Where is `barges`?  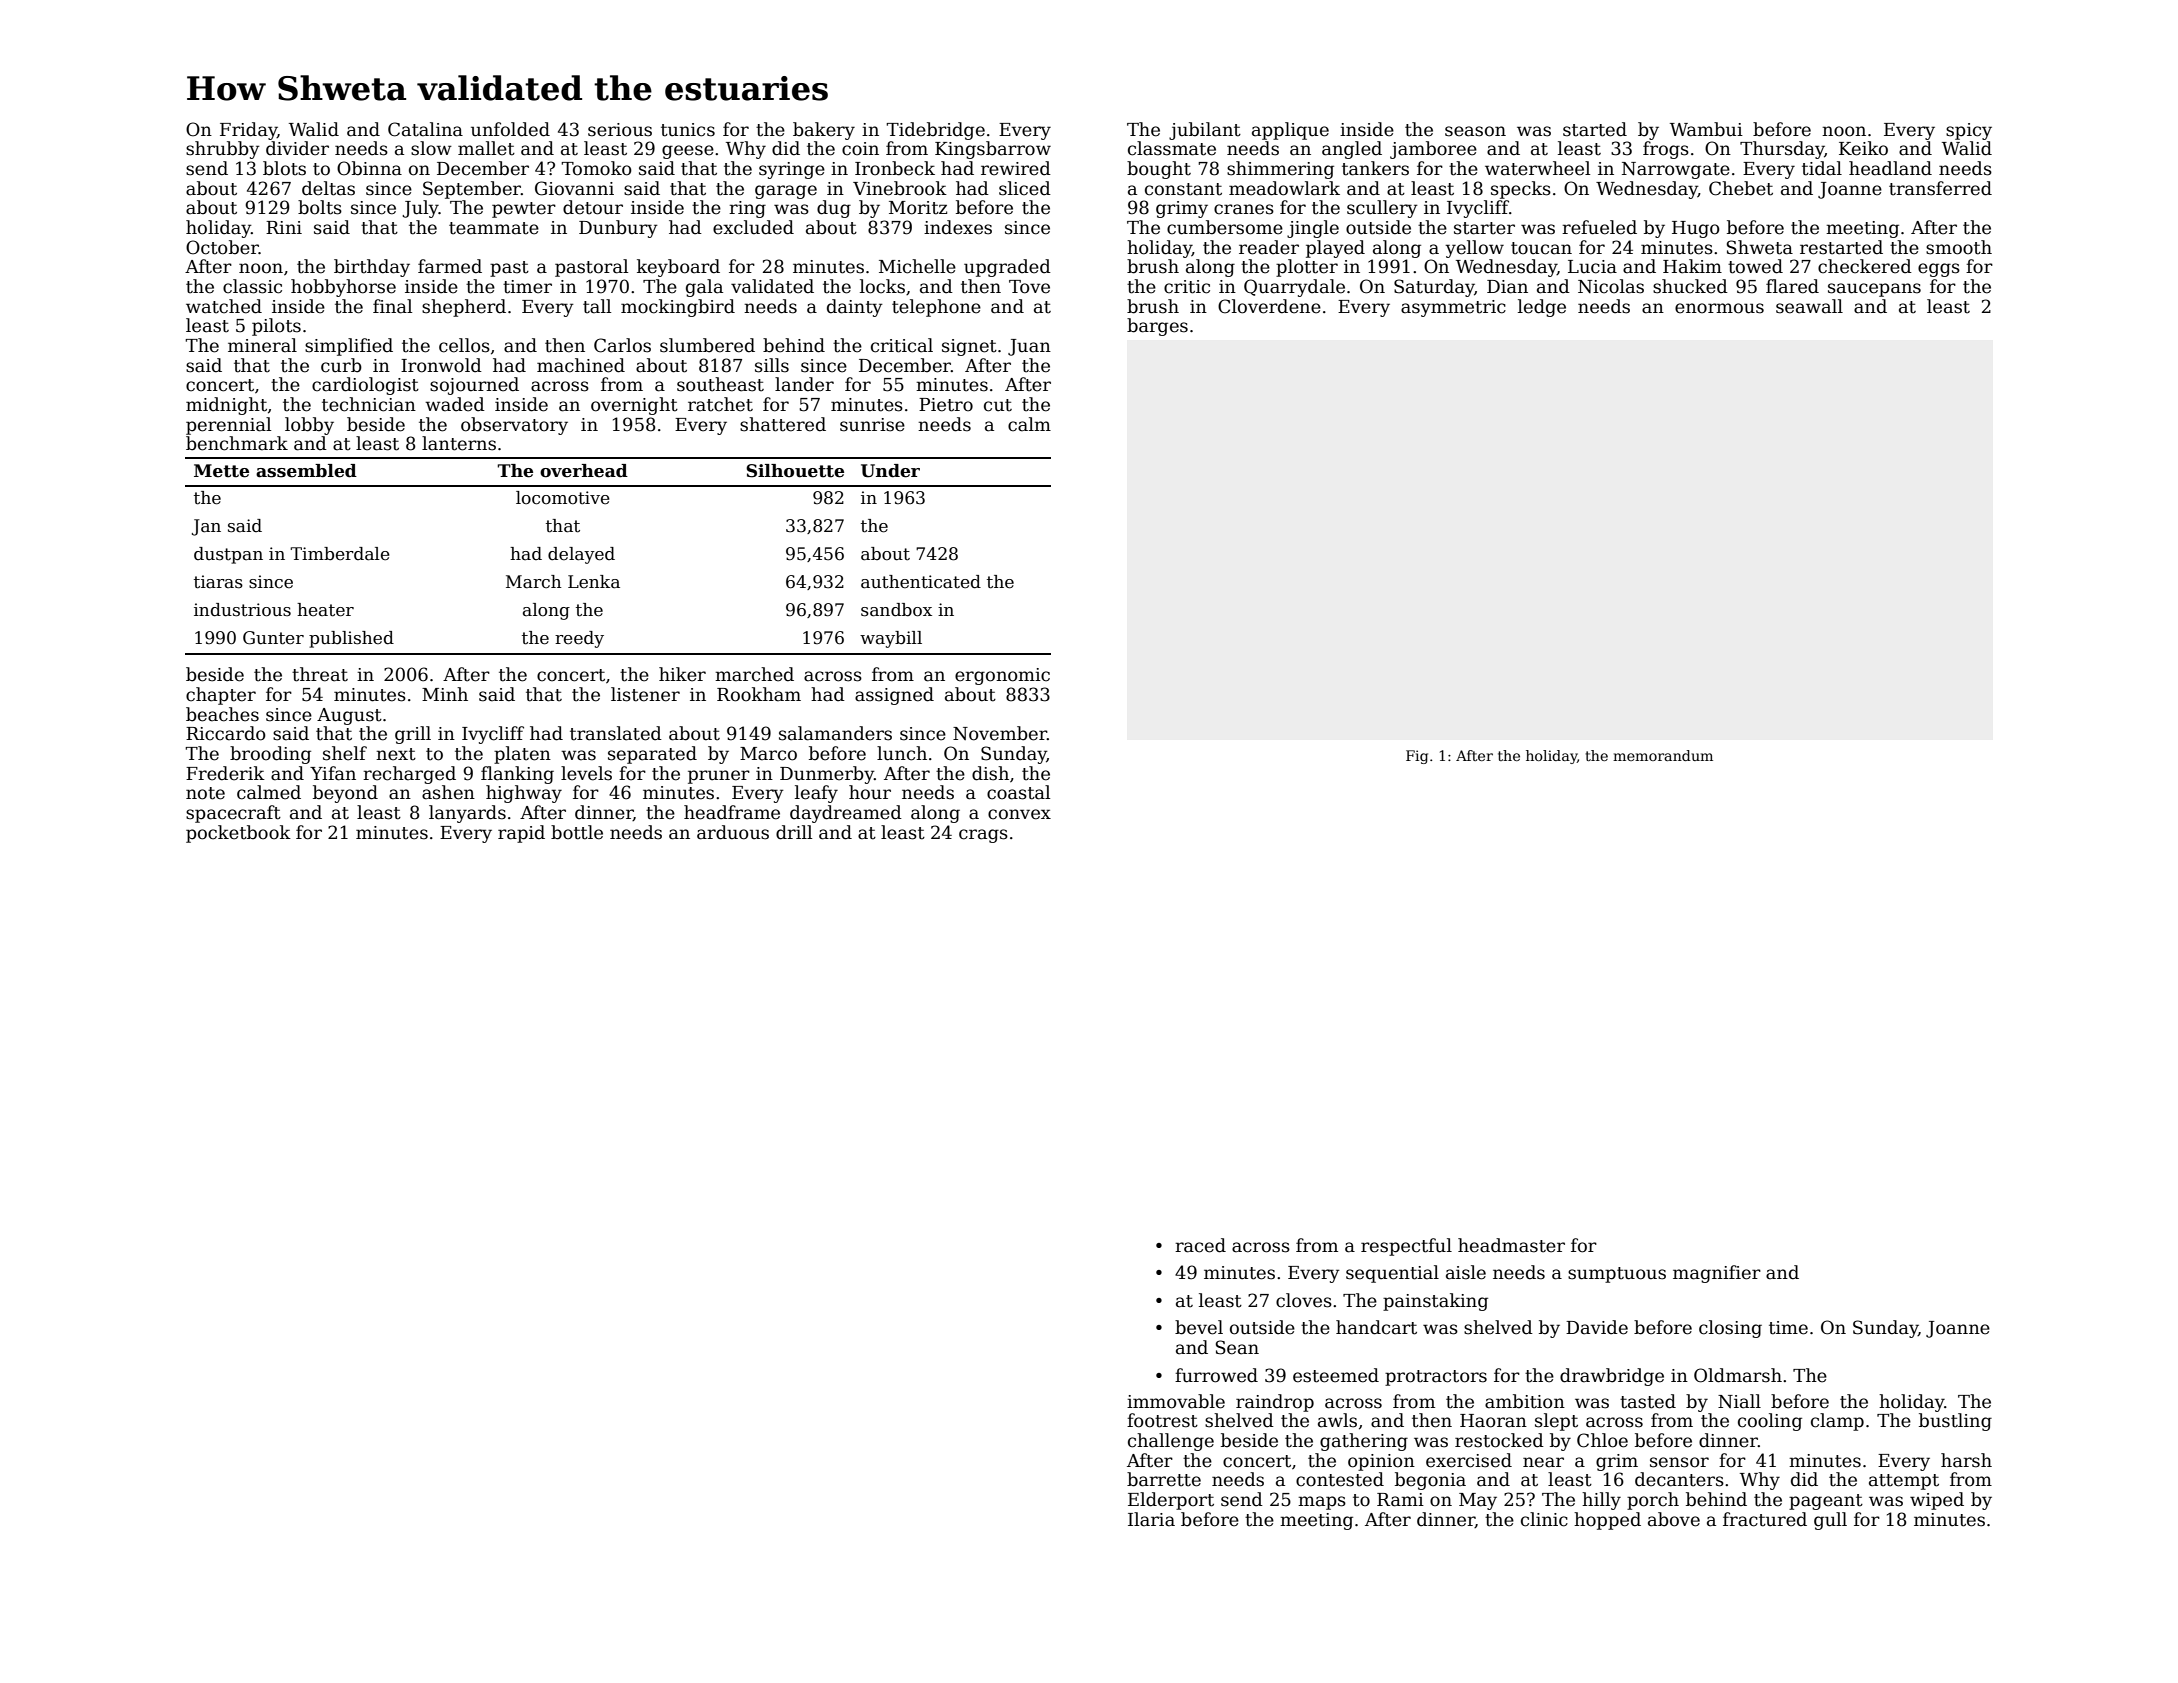 barges is located at coordinates (1157, 327).
